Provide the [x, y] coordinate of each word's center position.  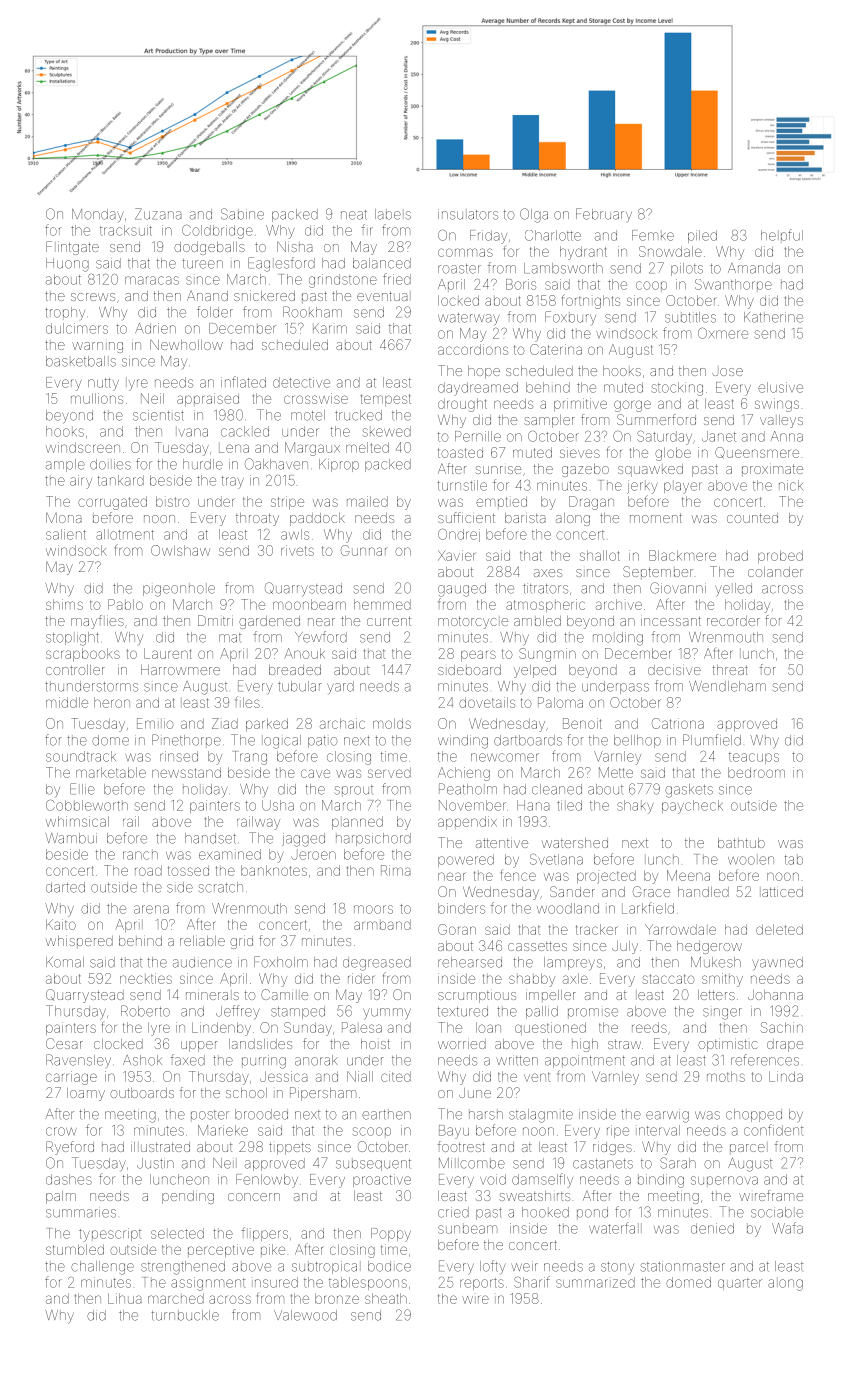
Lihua [125, 1298]
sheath [386, 1298]
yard [340, 687]
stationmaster [683, 1267]
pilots [687, 269]
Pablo [125, 604]
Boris [521, 284]
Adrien [155, 328]
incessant [671, 621]
